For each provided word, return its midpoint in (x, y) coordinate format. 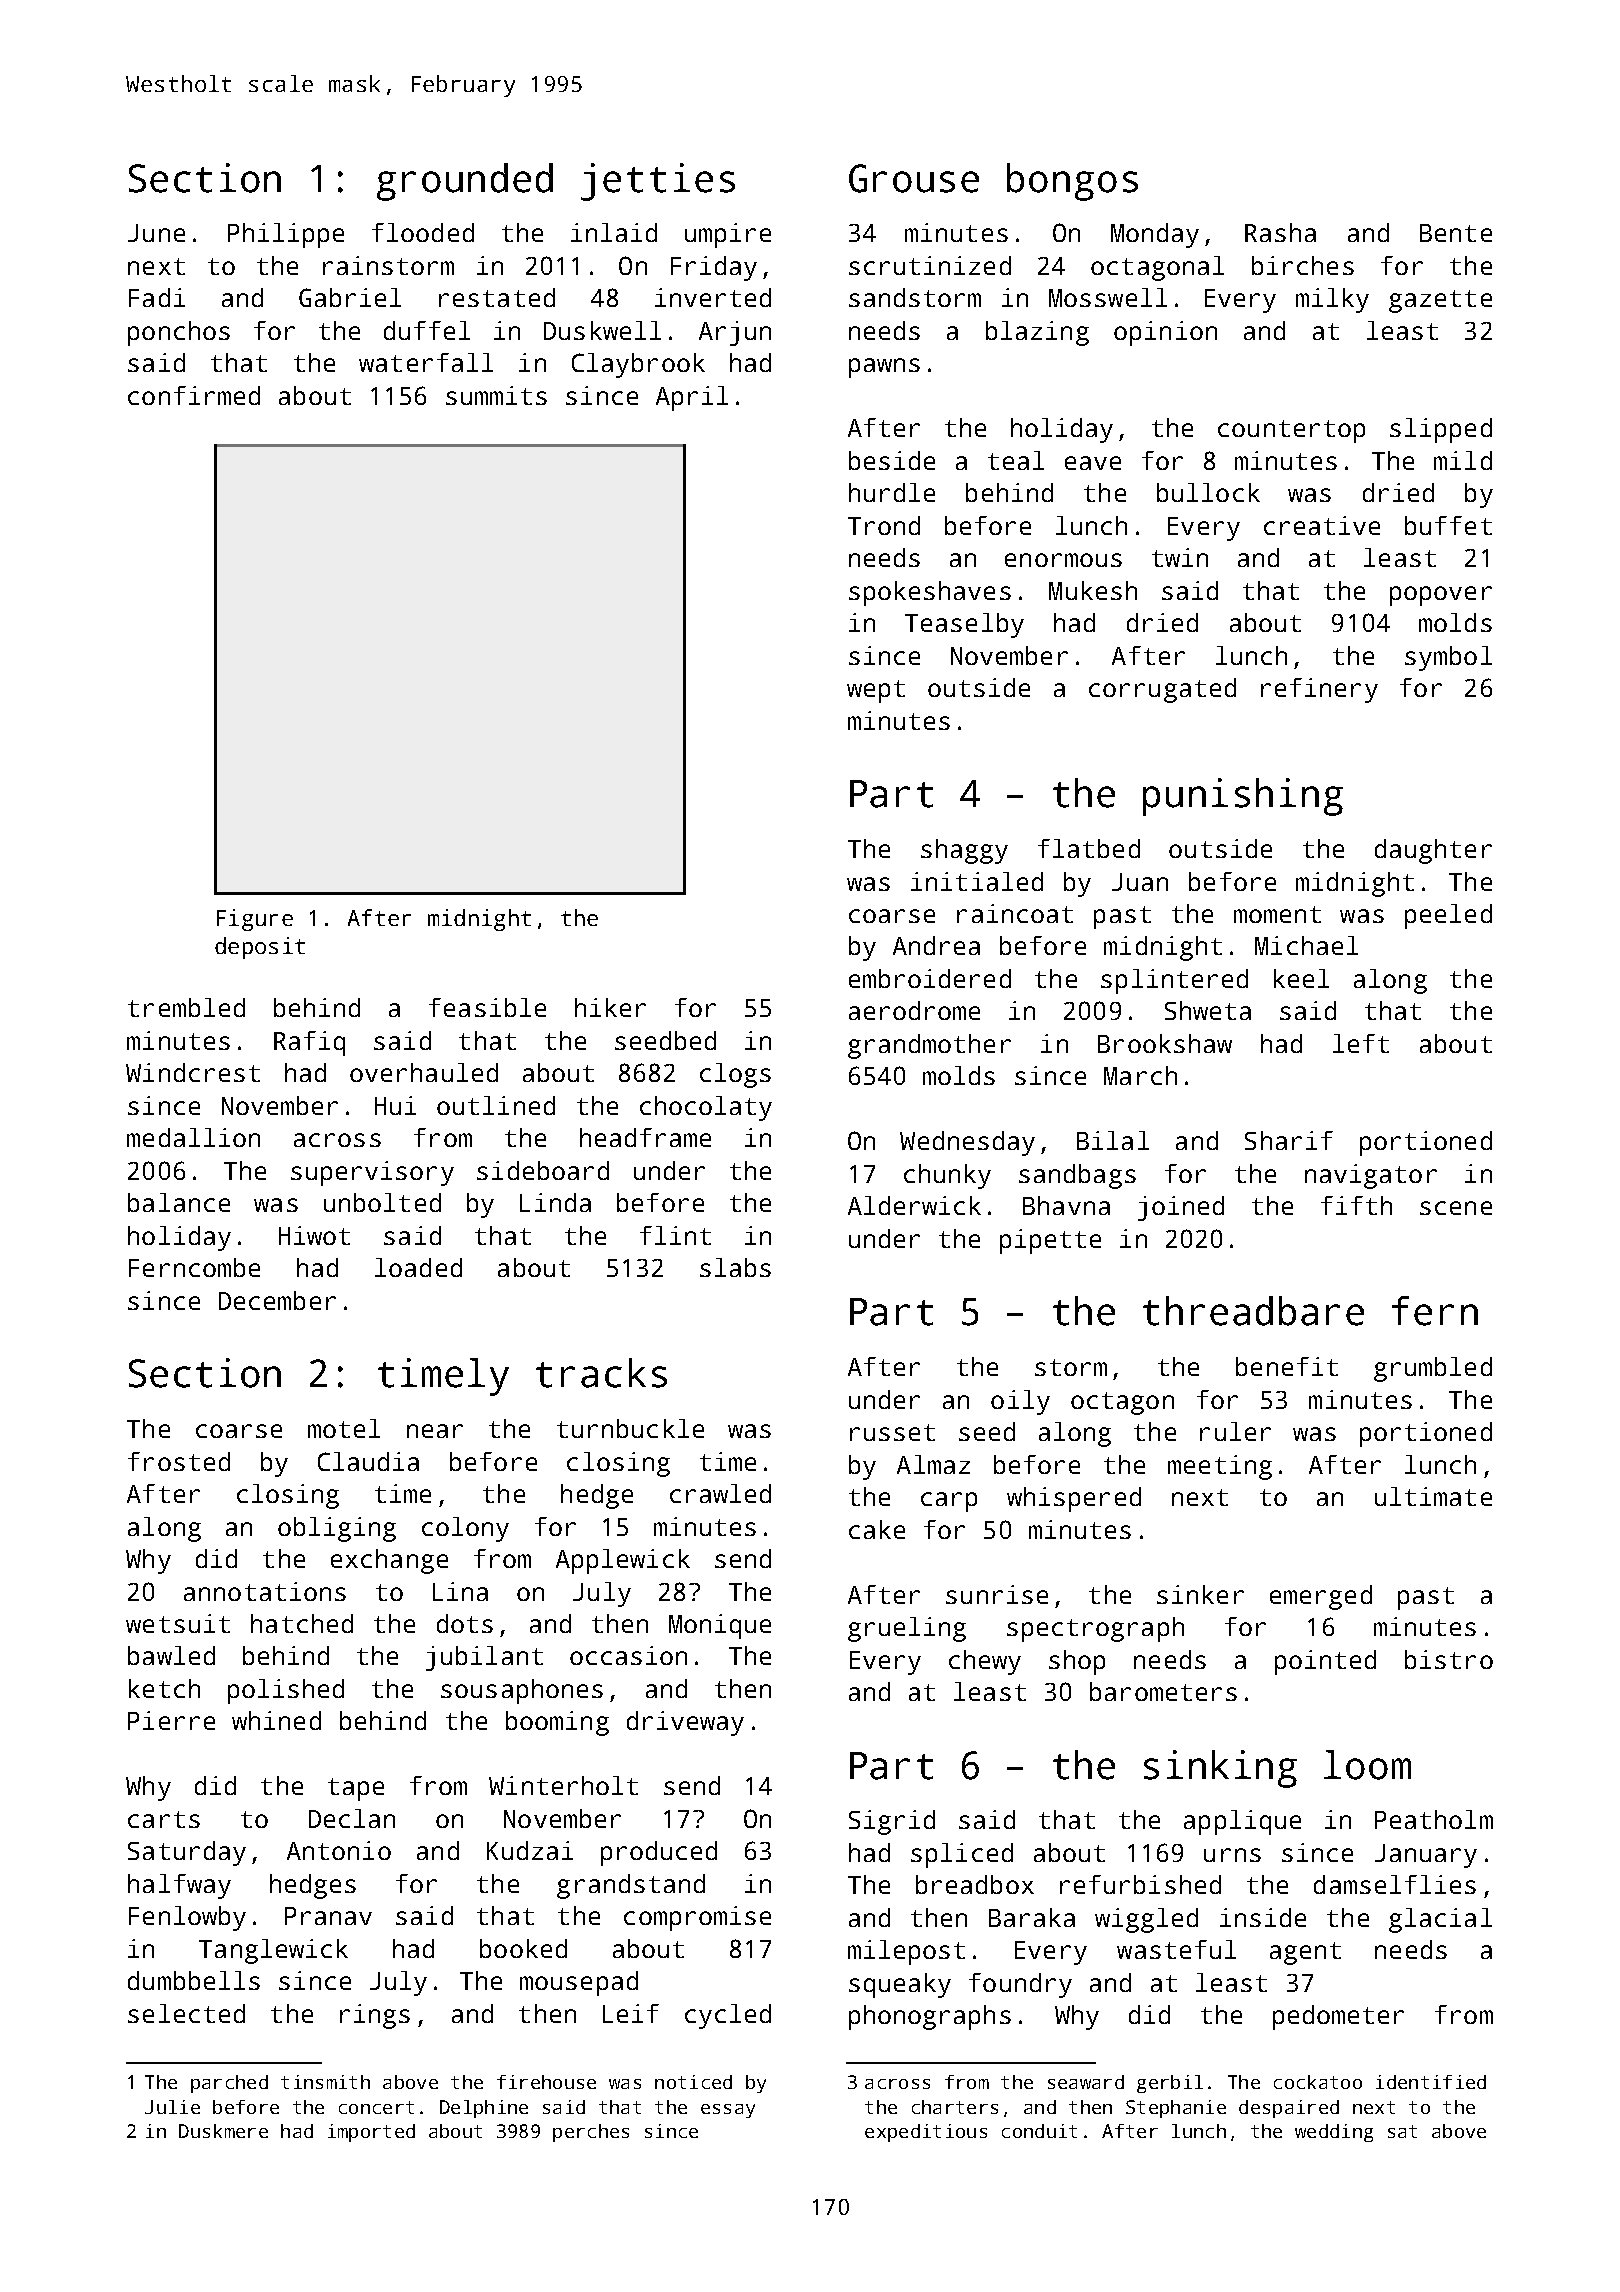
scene (1456, 1208)
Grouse (914, 178)
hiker (610, 1007)
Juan (1140, 882)
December (277, 1300)
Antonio (339, 1850)
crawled (720, 1493)
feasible (487, 1007)
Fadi (157, 297)
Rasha (1280, 232)
